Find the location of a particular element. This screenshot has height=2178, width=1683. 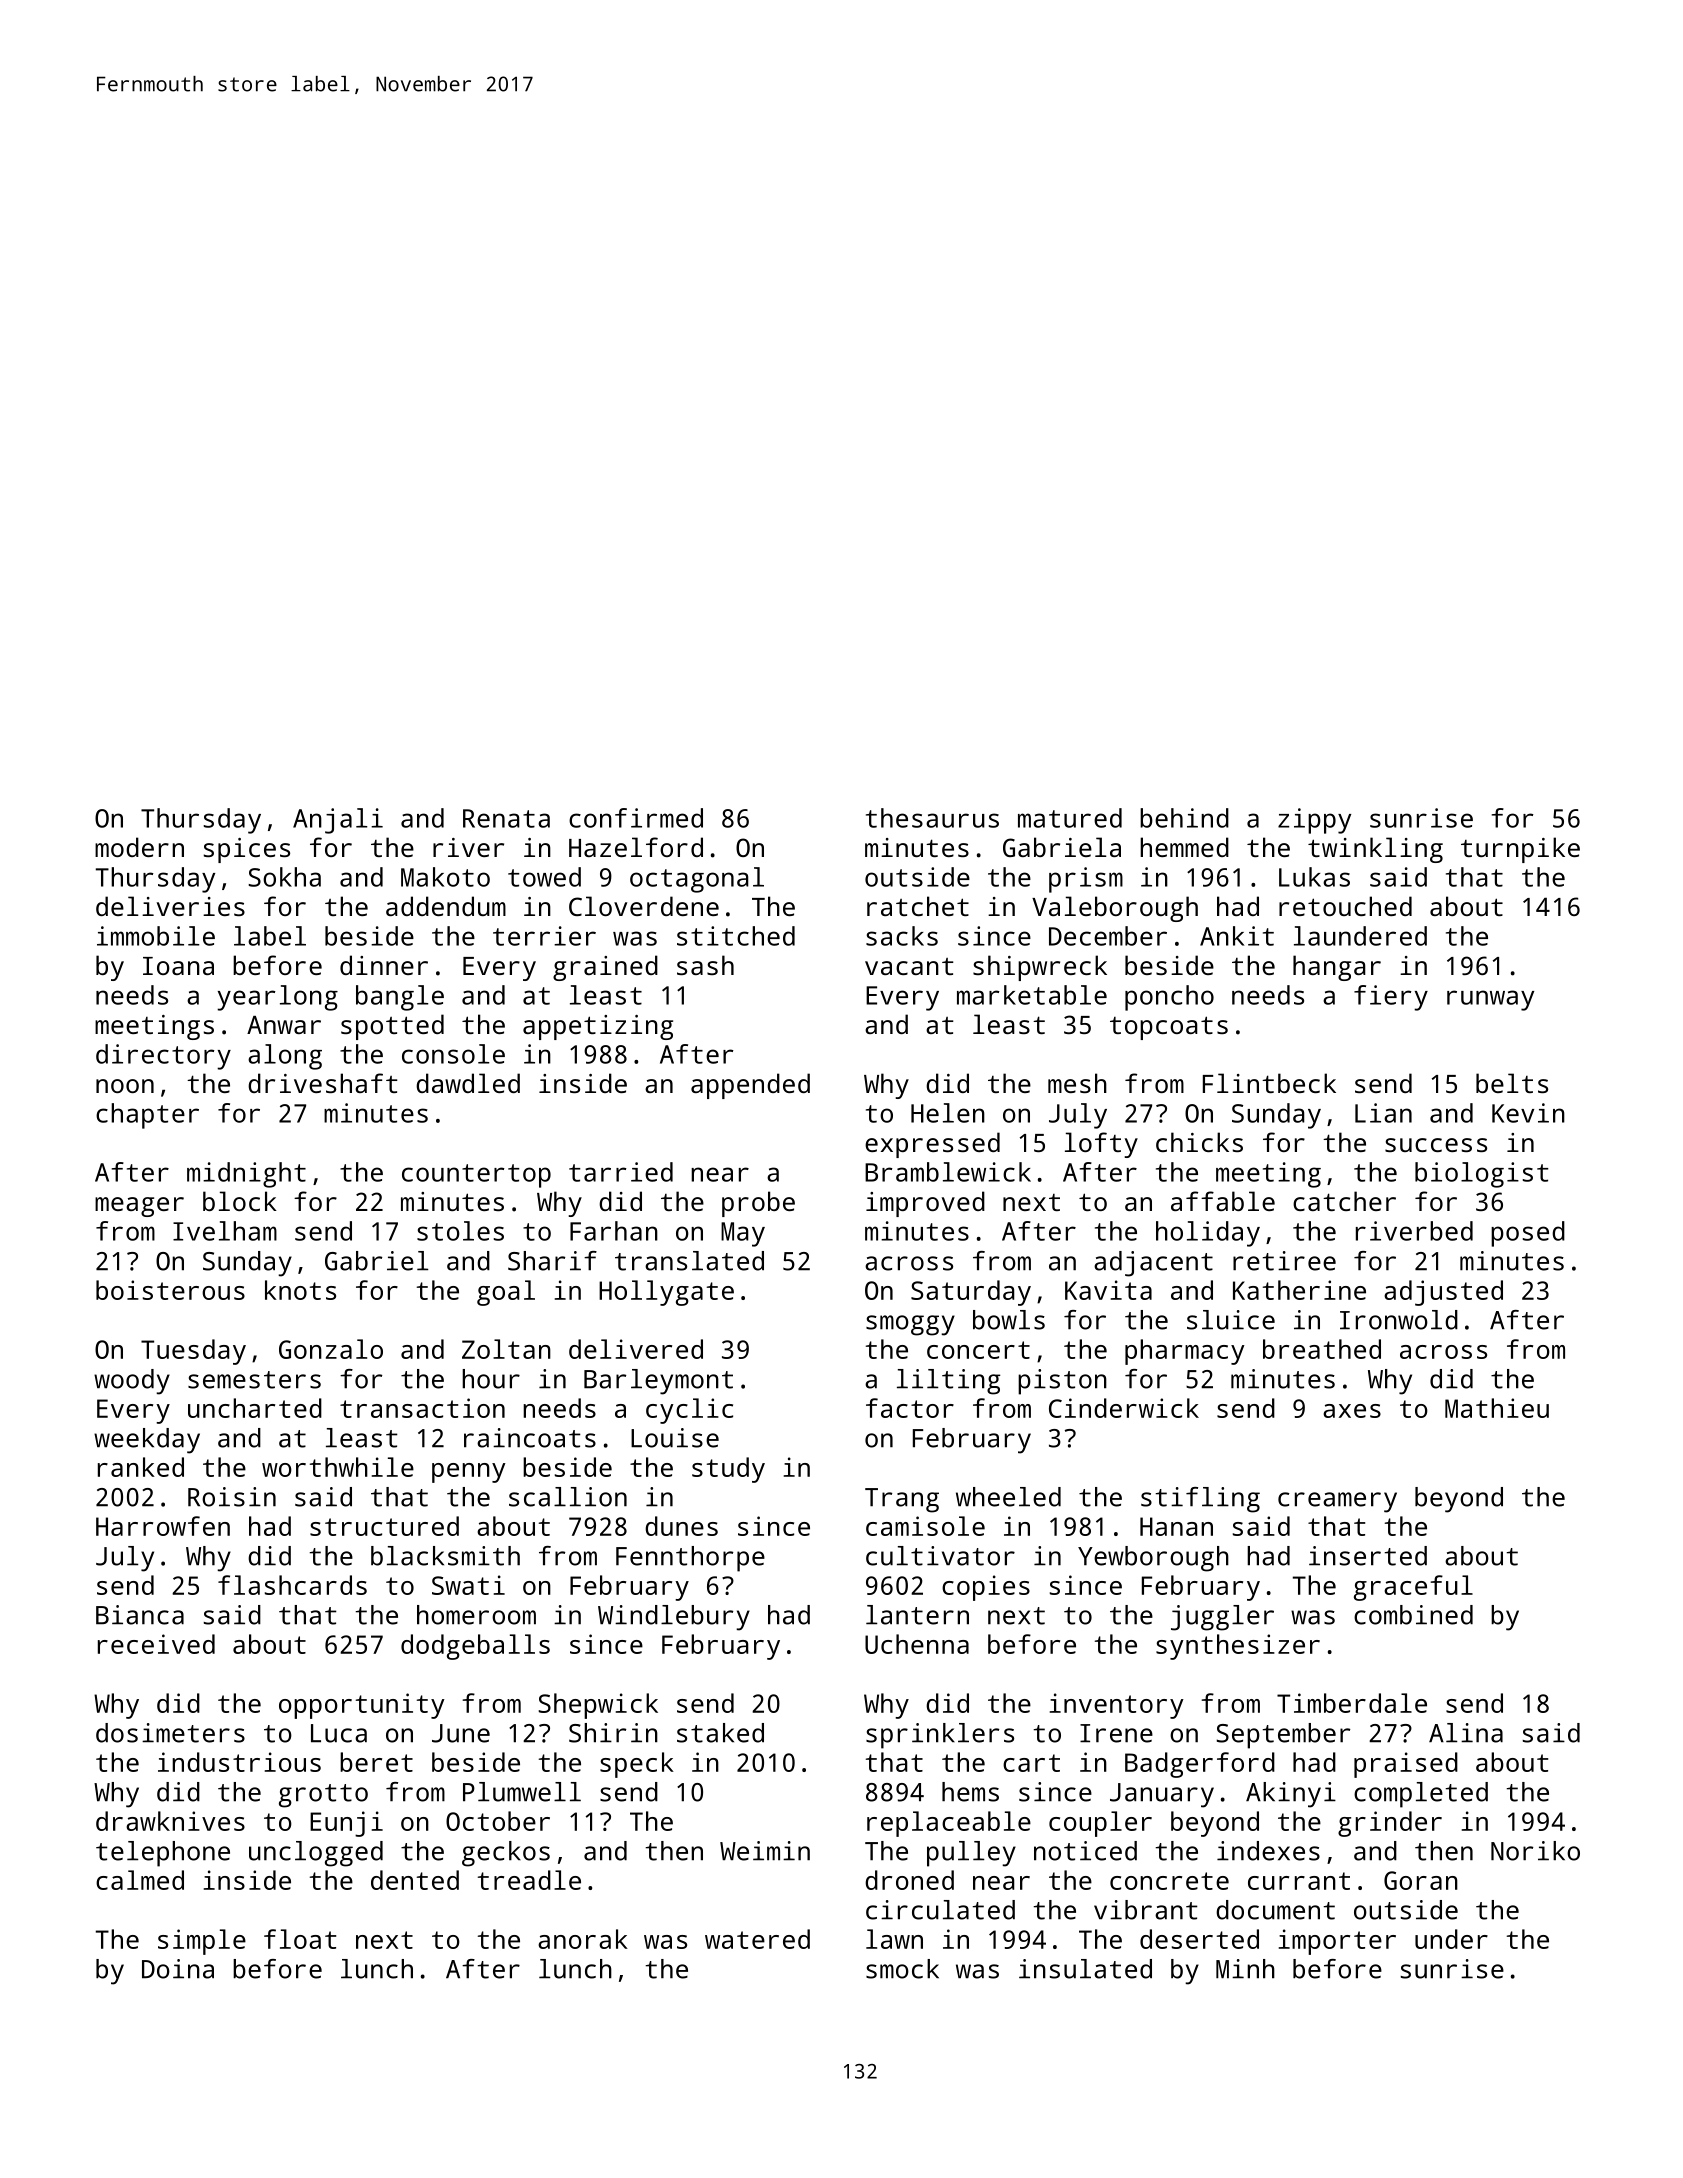

Anjali is located at coordinates (338, 821).
